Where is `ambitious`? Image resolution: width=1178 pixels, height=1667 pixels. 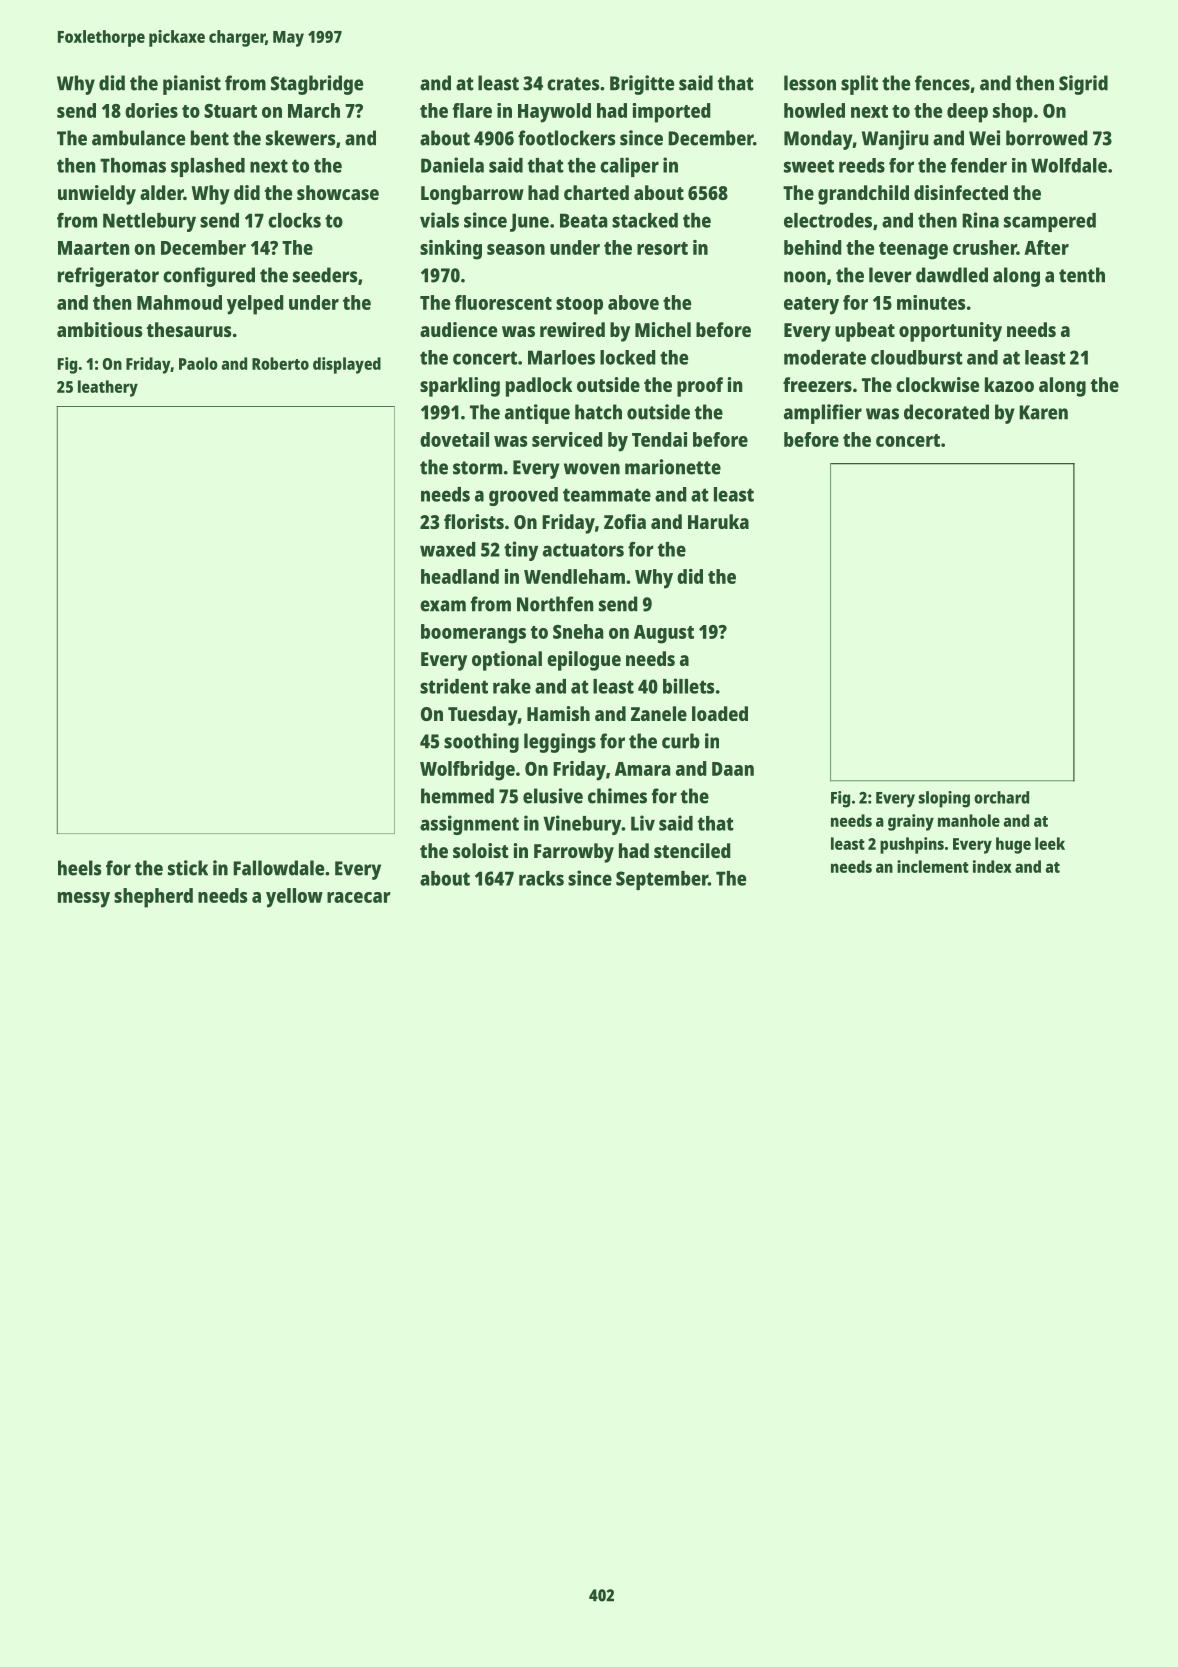 ambitious is located at coordinates (99, 329).
